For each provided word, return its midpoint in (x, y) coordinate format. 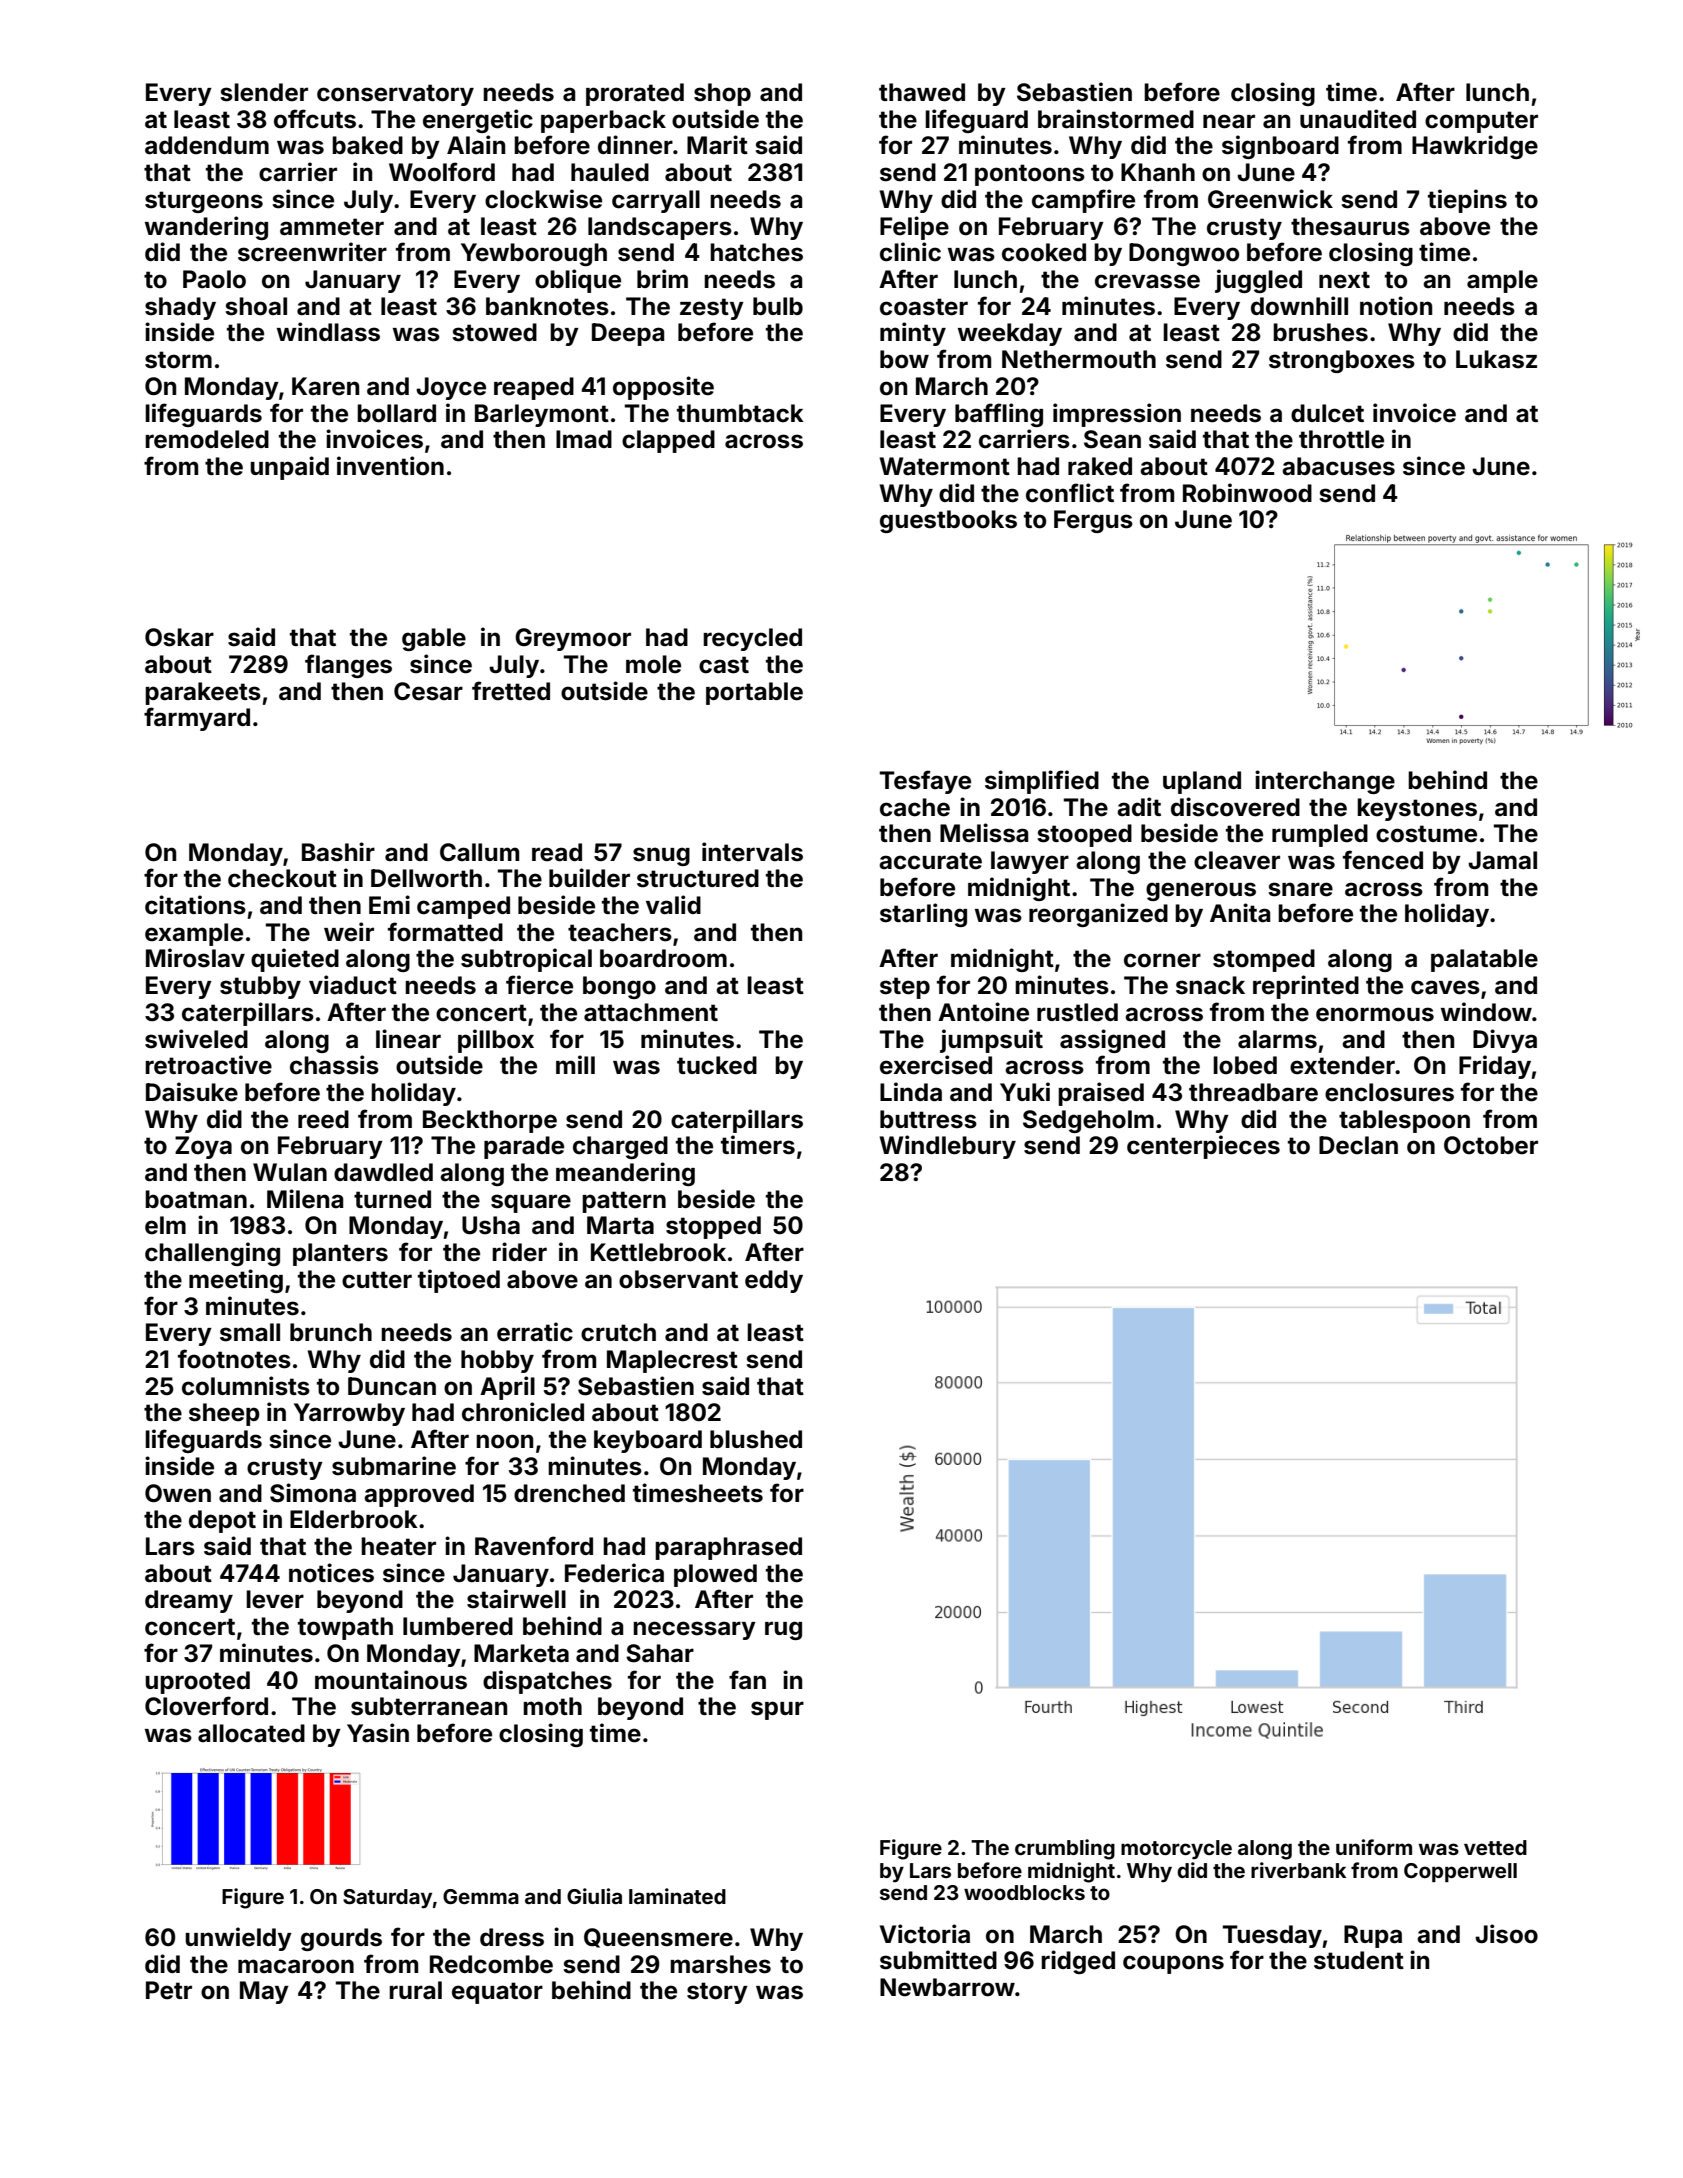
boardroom (663, 958)
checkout (282, 878)
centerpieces (1203, 1147)
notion (1396, 306)
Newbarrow (947, 1987)
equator (497, 1993)
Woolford (442, 172)
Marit (717, 145)
